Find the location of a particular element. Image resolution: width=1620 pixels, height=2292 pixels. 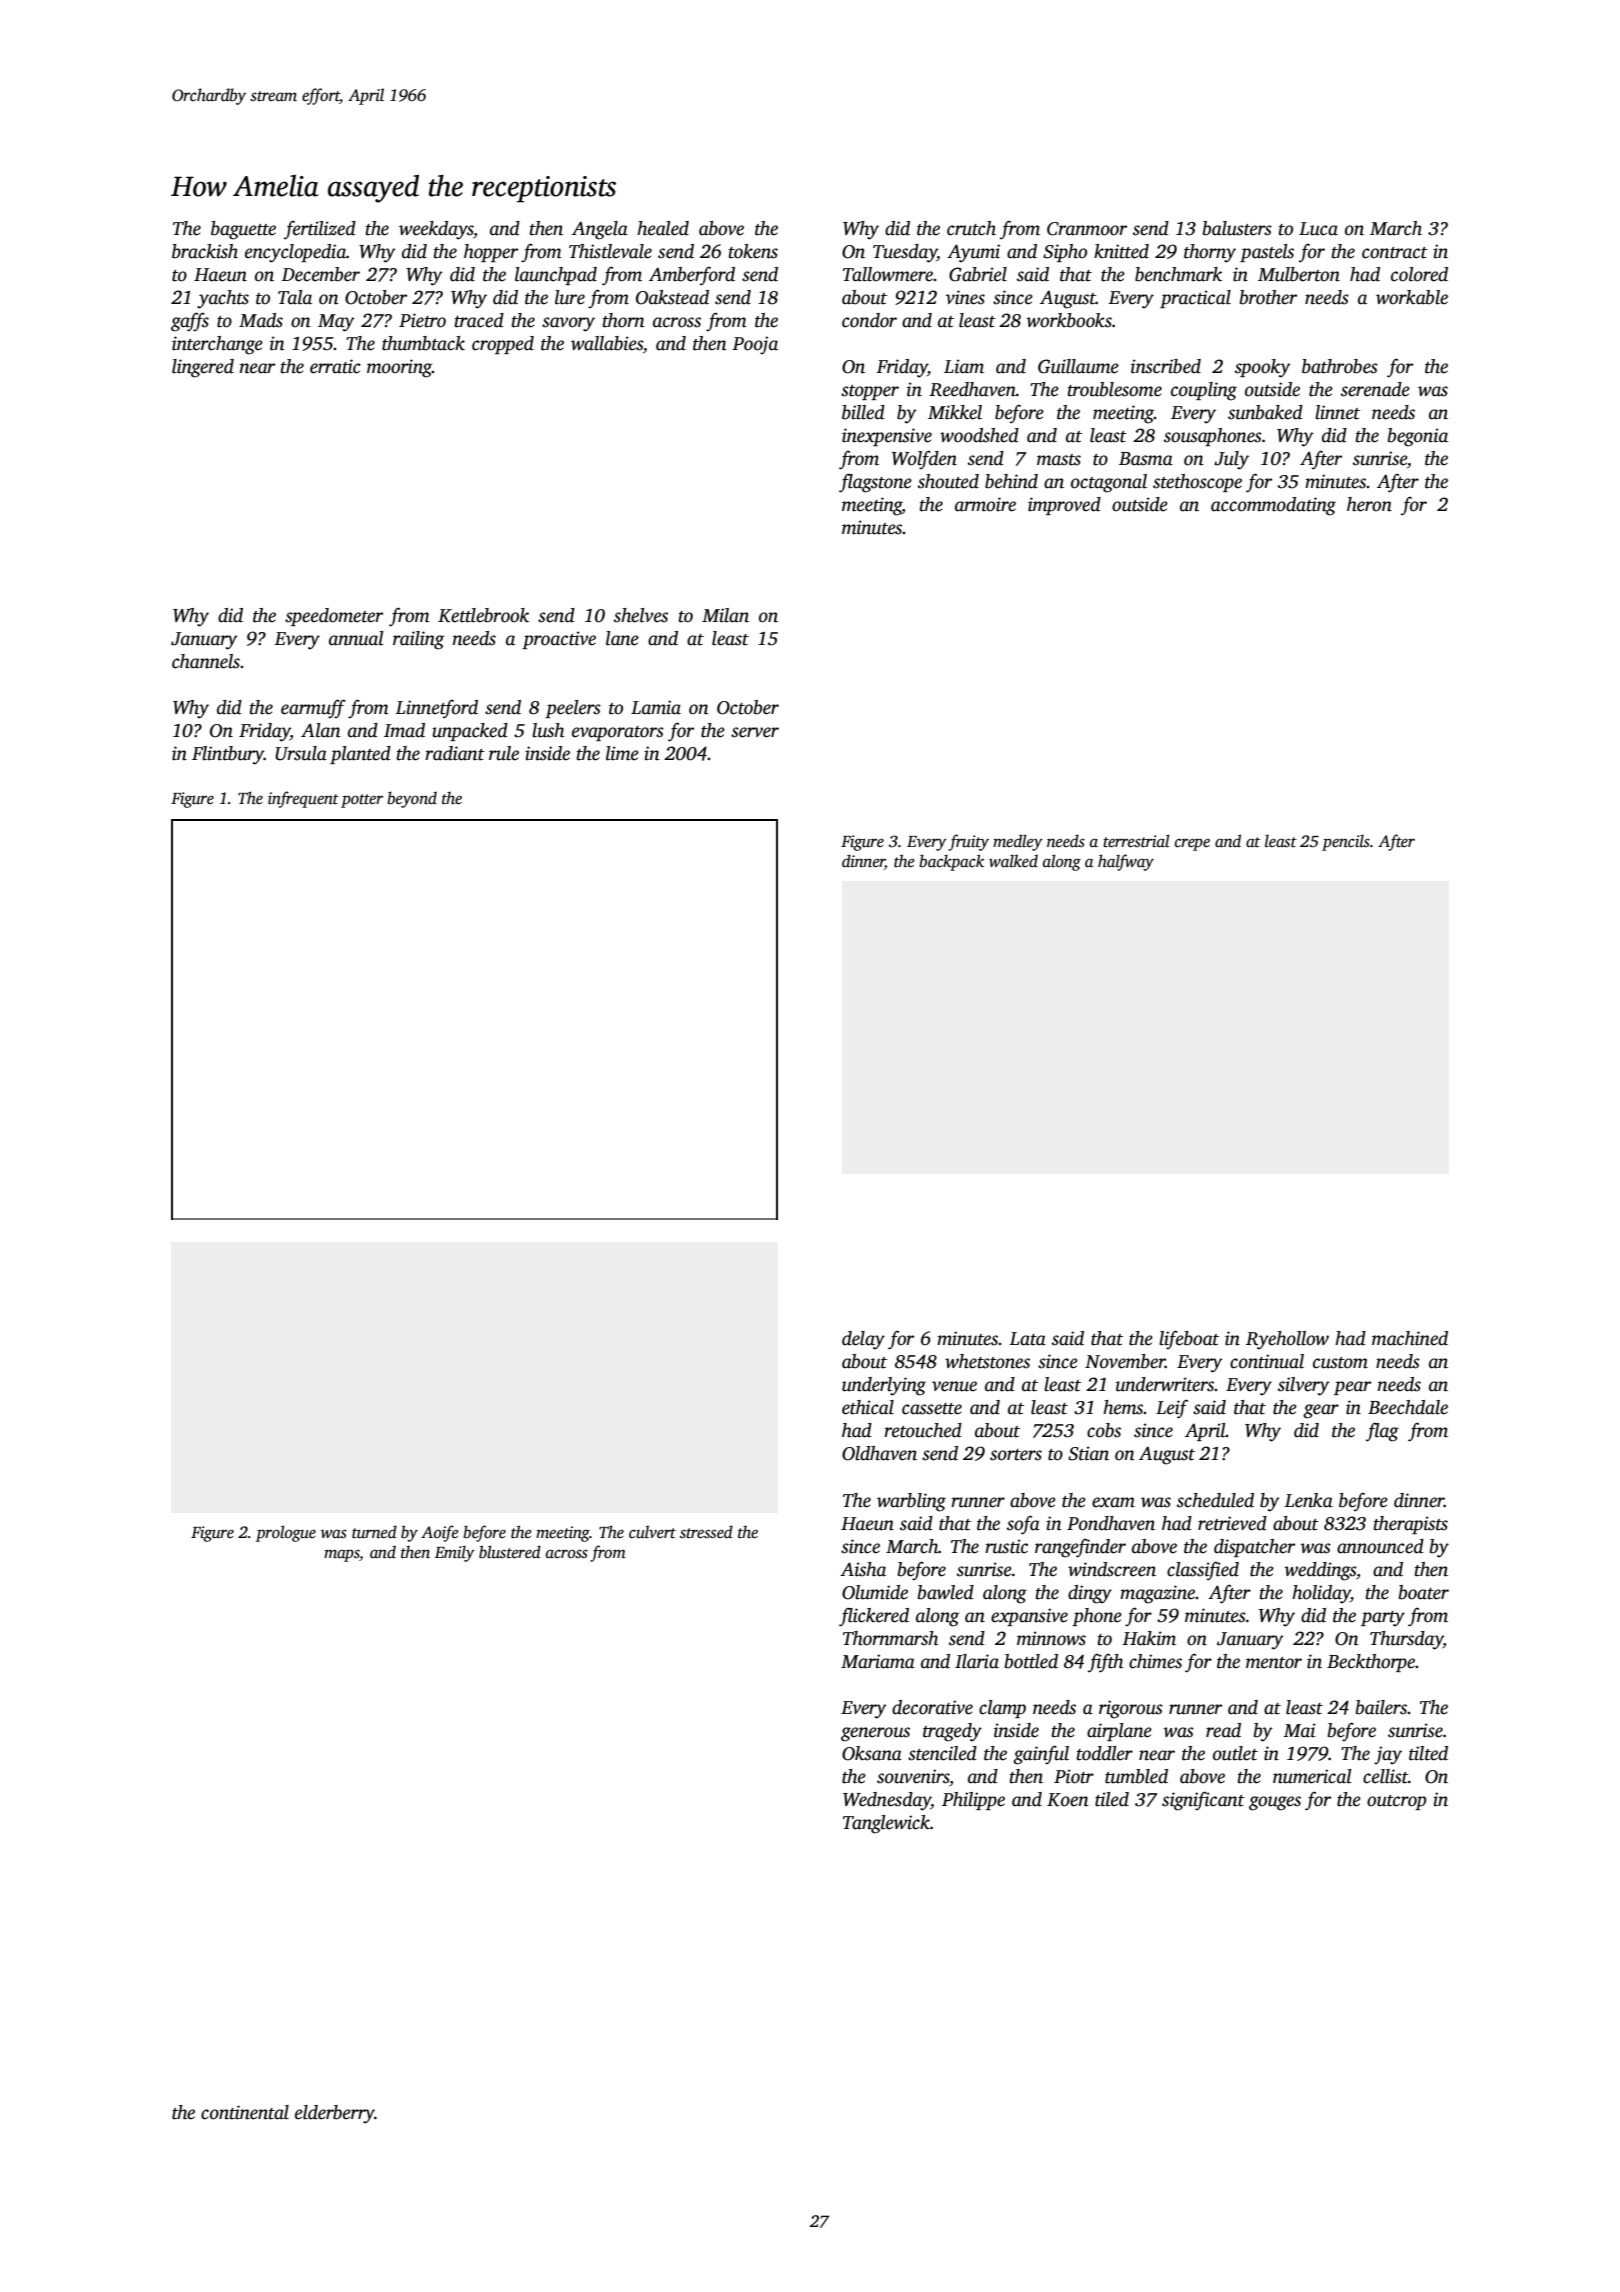

crutch is located at coordinates (971, 228).
